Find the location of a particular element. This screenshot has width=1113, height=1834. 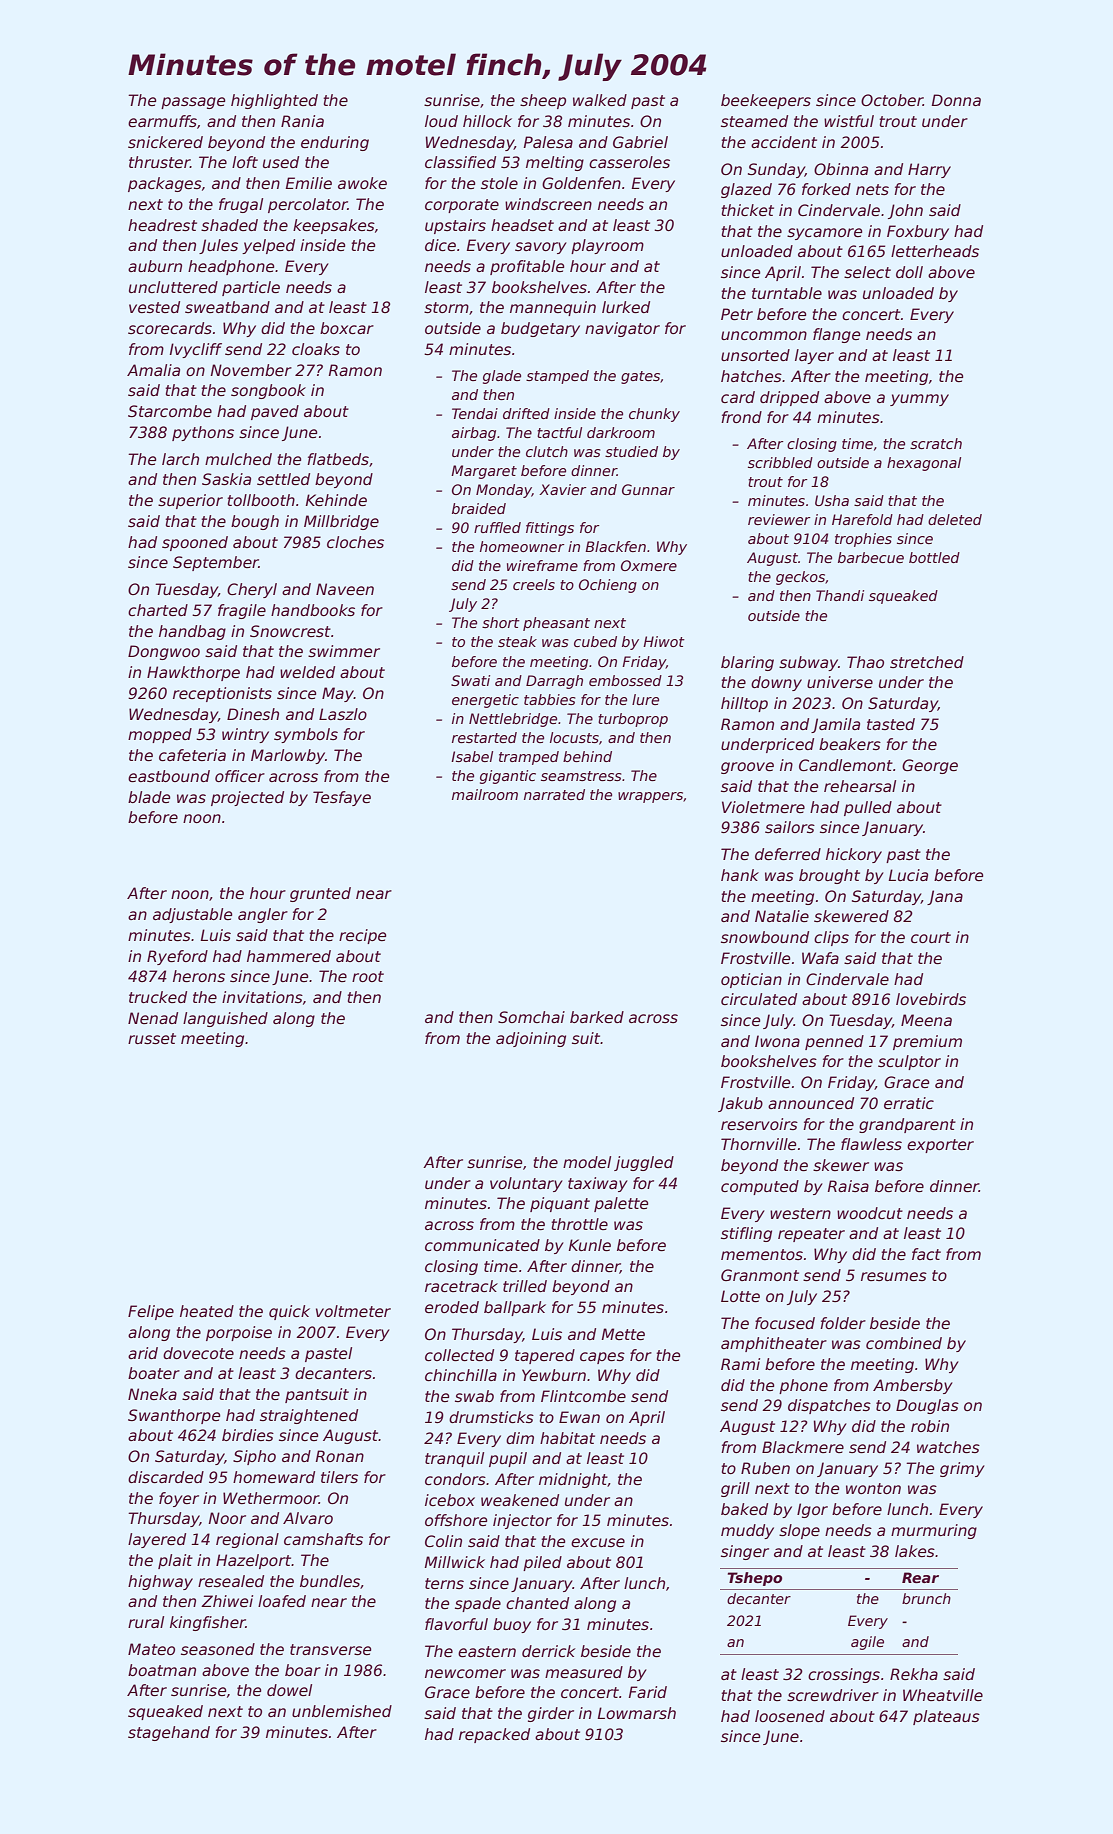

Starcombe is located at coordinates (170, 411).
